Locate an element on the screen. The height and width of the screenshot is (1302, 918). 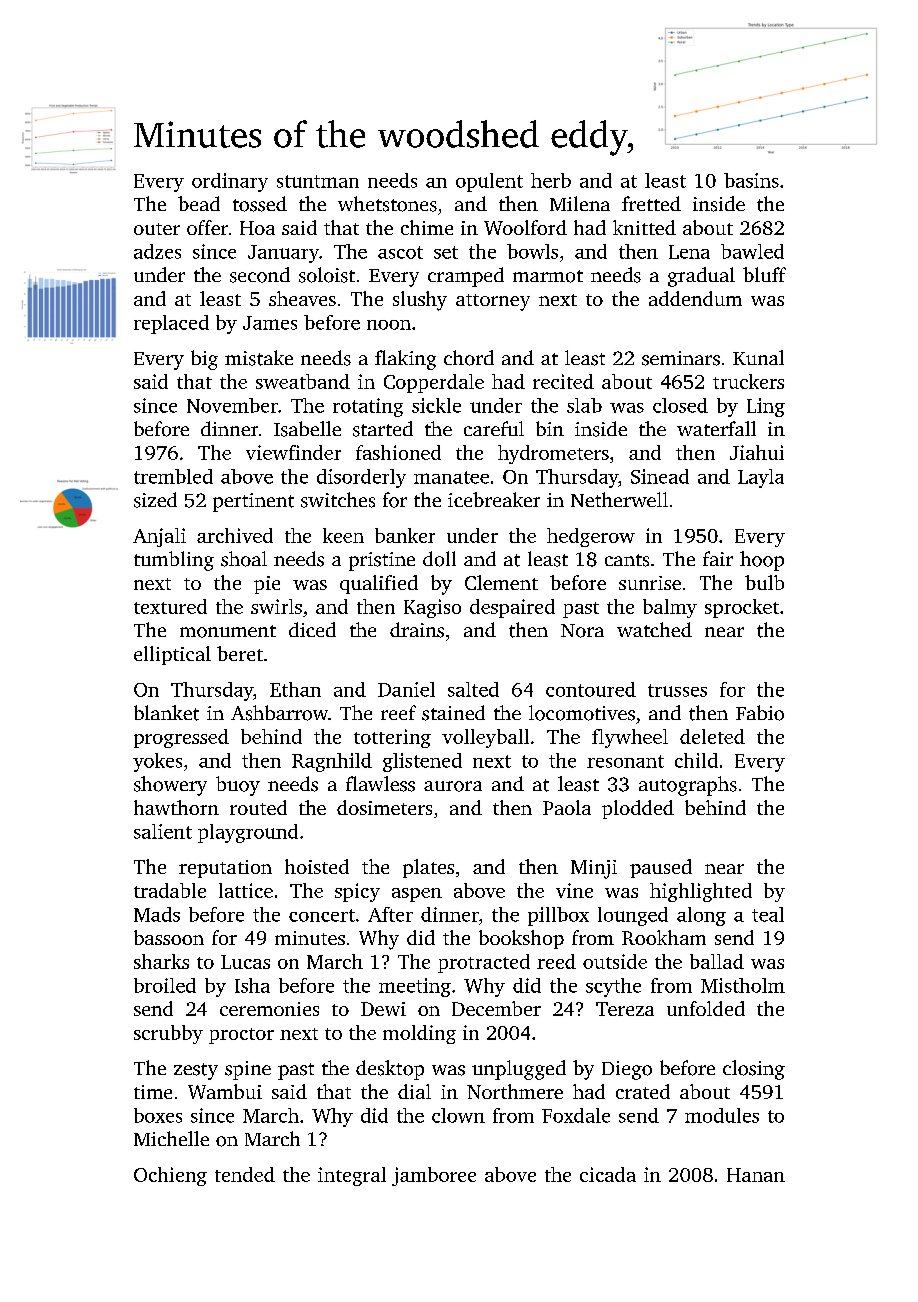
salted is located at coordinates (473, 689).
